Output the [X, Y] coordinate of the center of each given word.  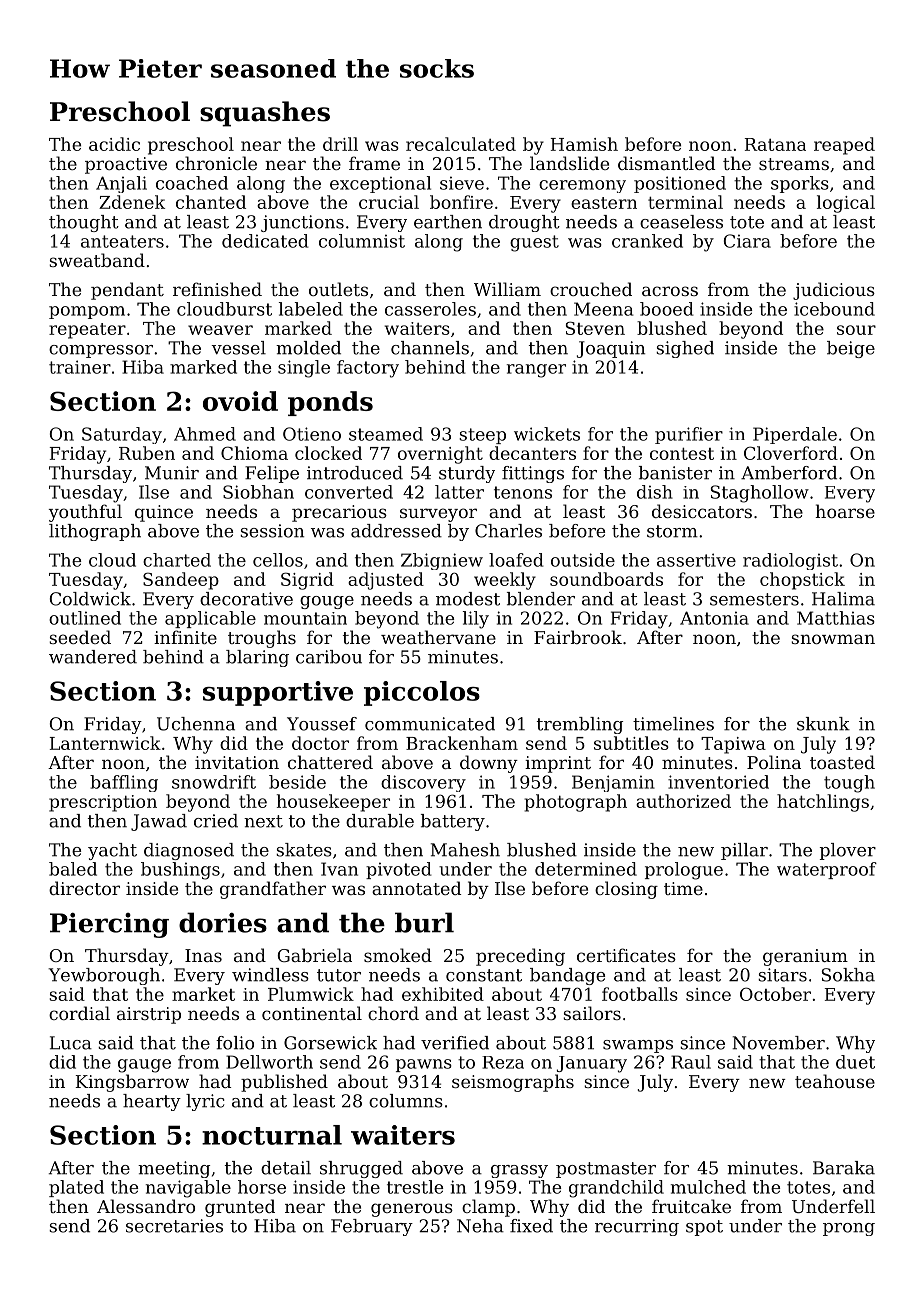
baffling [124, 783]
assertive [696, 560]
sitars [782, 975]
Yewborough [104, 976]
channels [430, 348]
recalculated [461, 144]
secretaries [174, 1226]
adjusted [386, 581]
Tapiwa [733, 745]
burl [424, 922]
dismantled [666, 163]
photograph [575, 803]
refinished [217, 289]
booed [667, 309]
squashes [265, 114]
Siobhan [258, 492]
